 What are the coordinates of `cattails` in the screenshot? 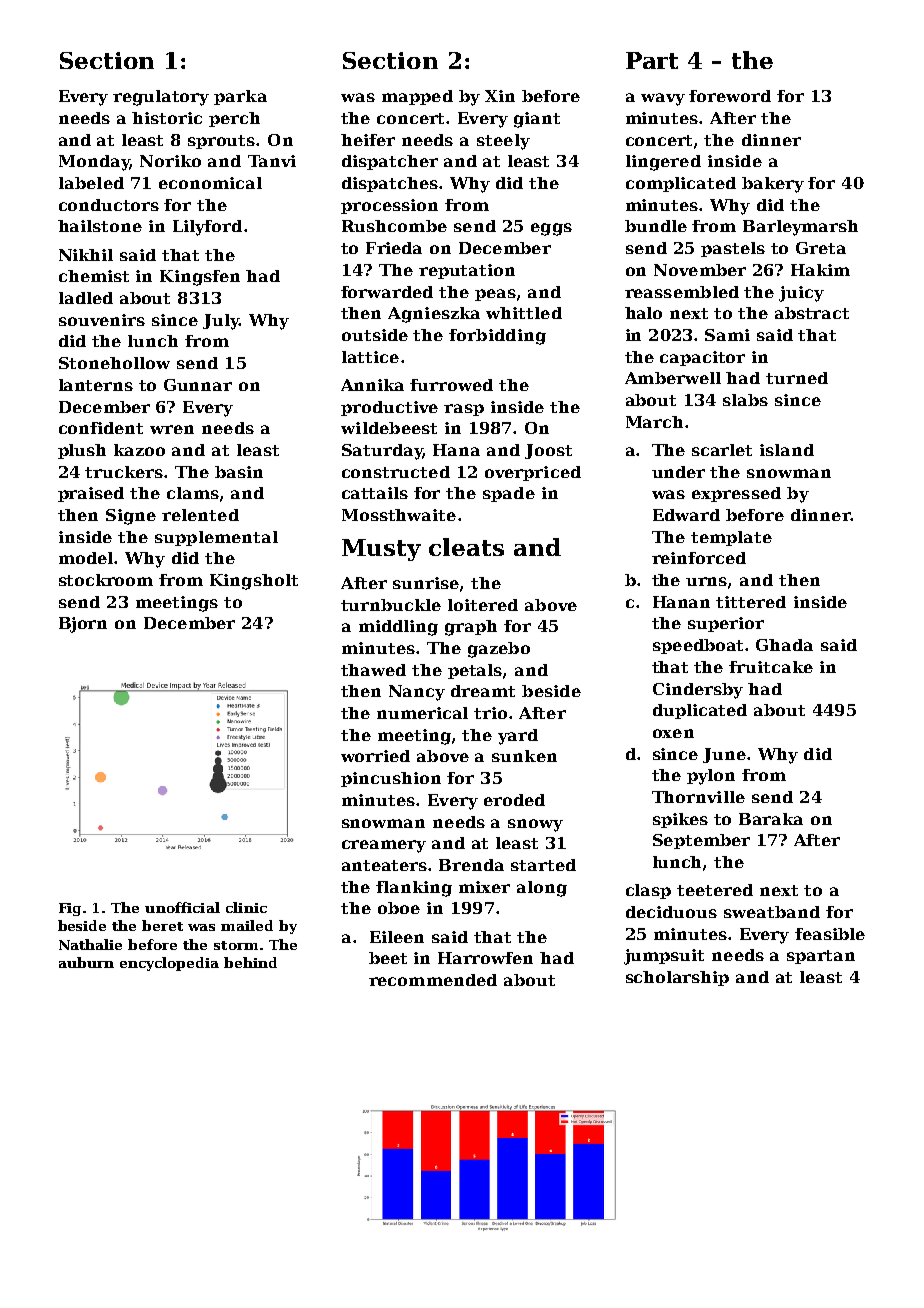 It's located at (375, 493).
